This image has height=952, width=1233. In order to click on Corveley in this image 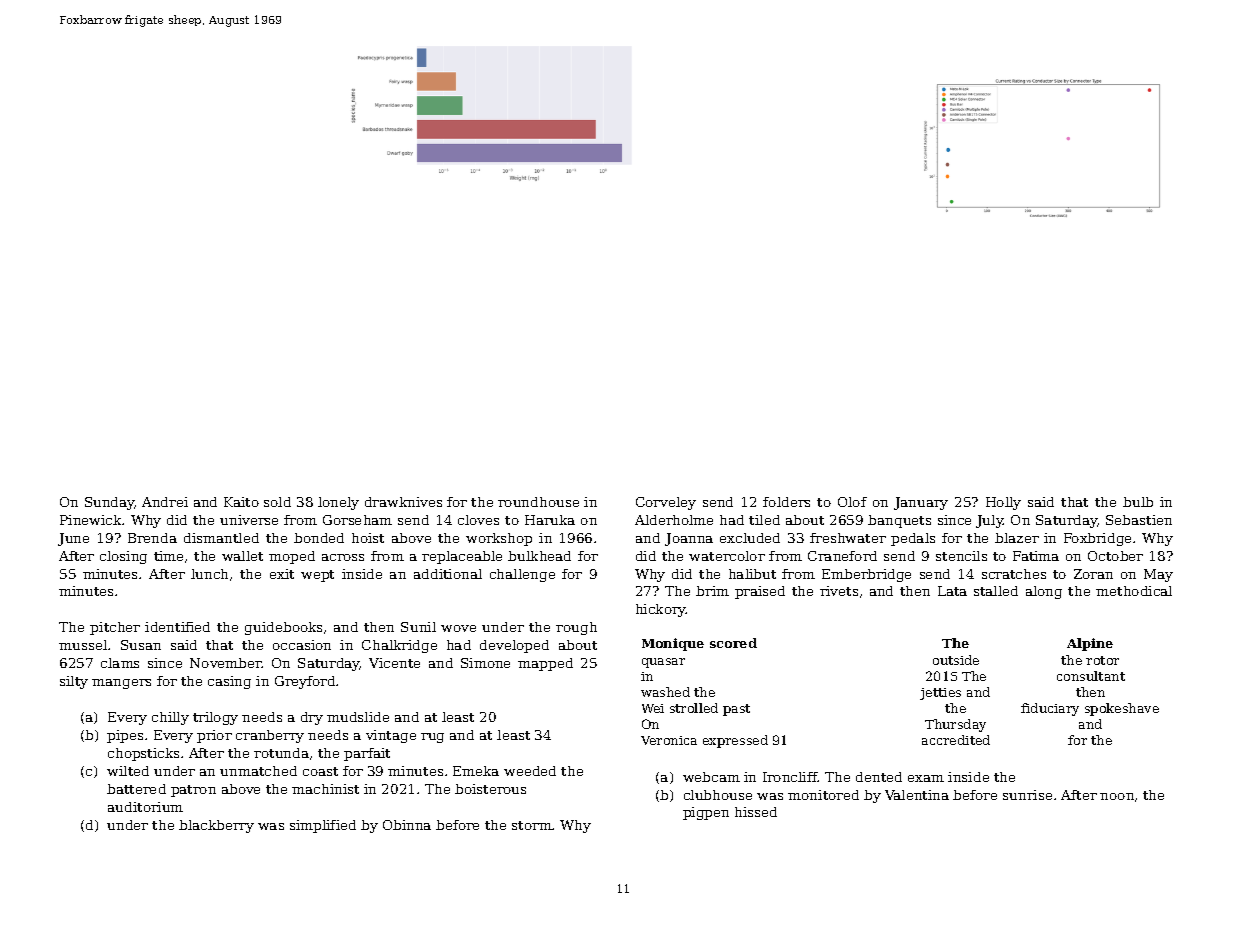, I will do `click(666, 503)`.
